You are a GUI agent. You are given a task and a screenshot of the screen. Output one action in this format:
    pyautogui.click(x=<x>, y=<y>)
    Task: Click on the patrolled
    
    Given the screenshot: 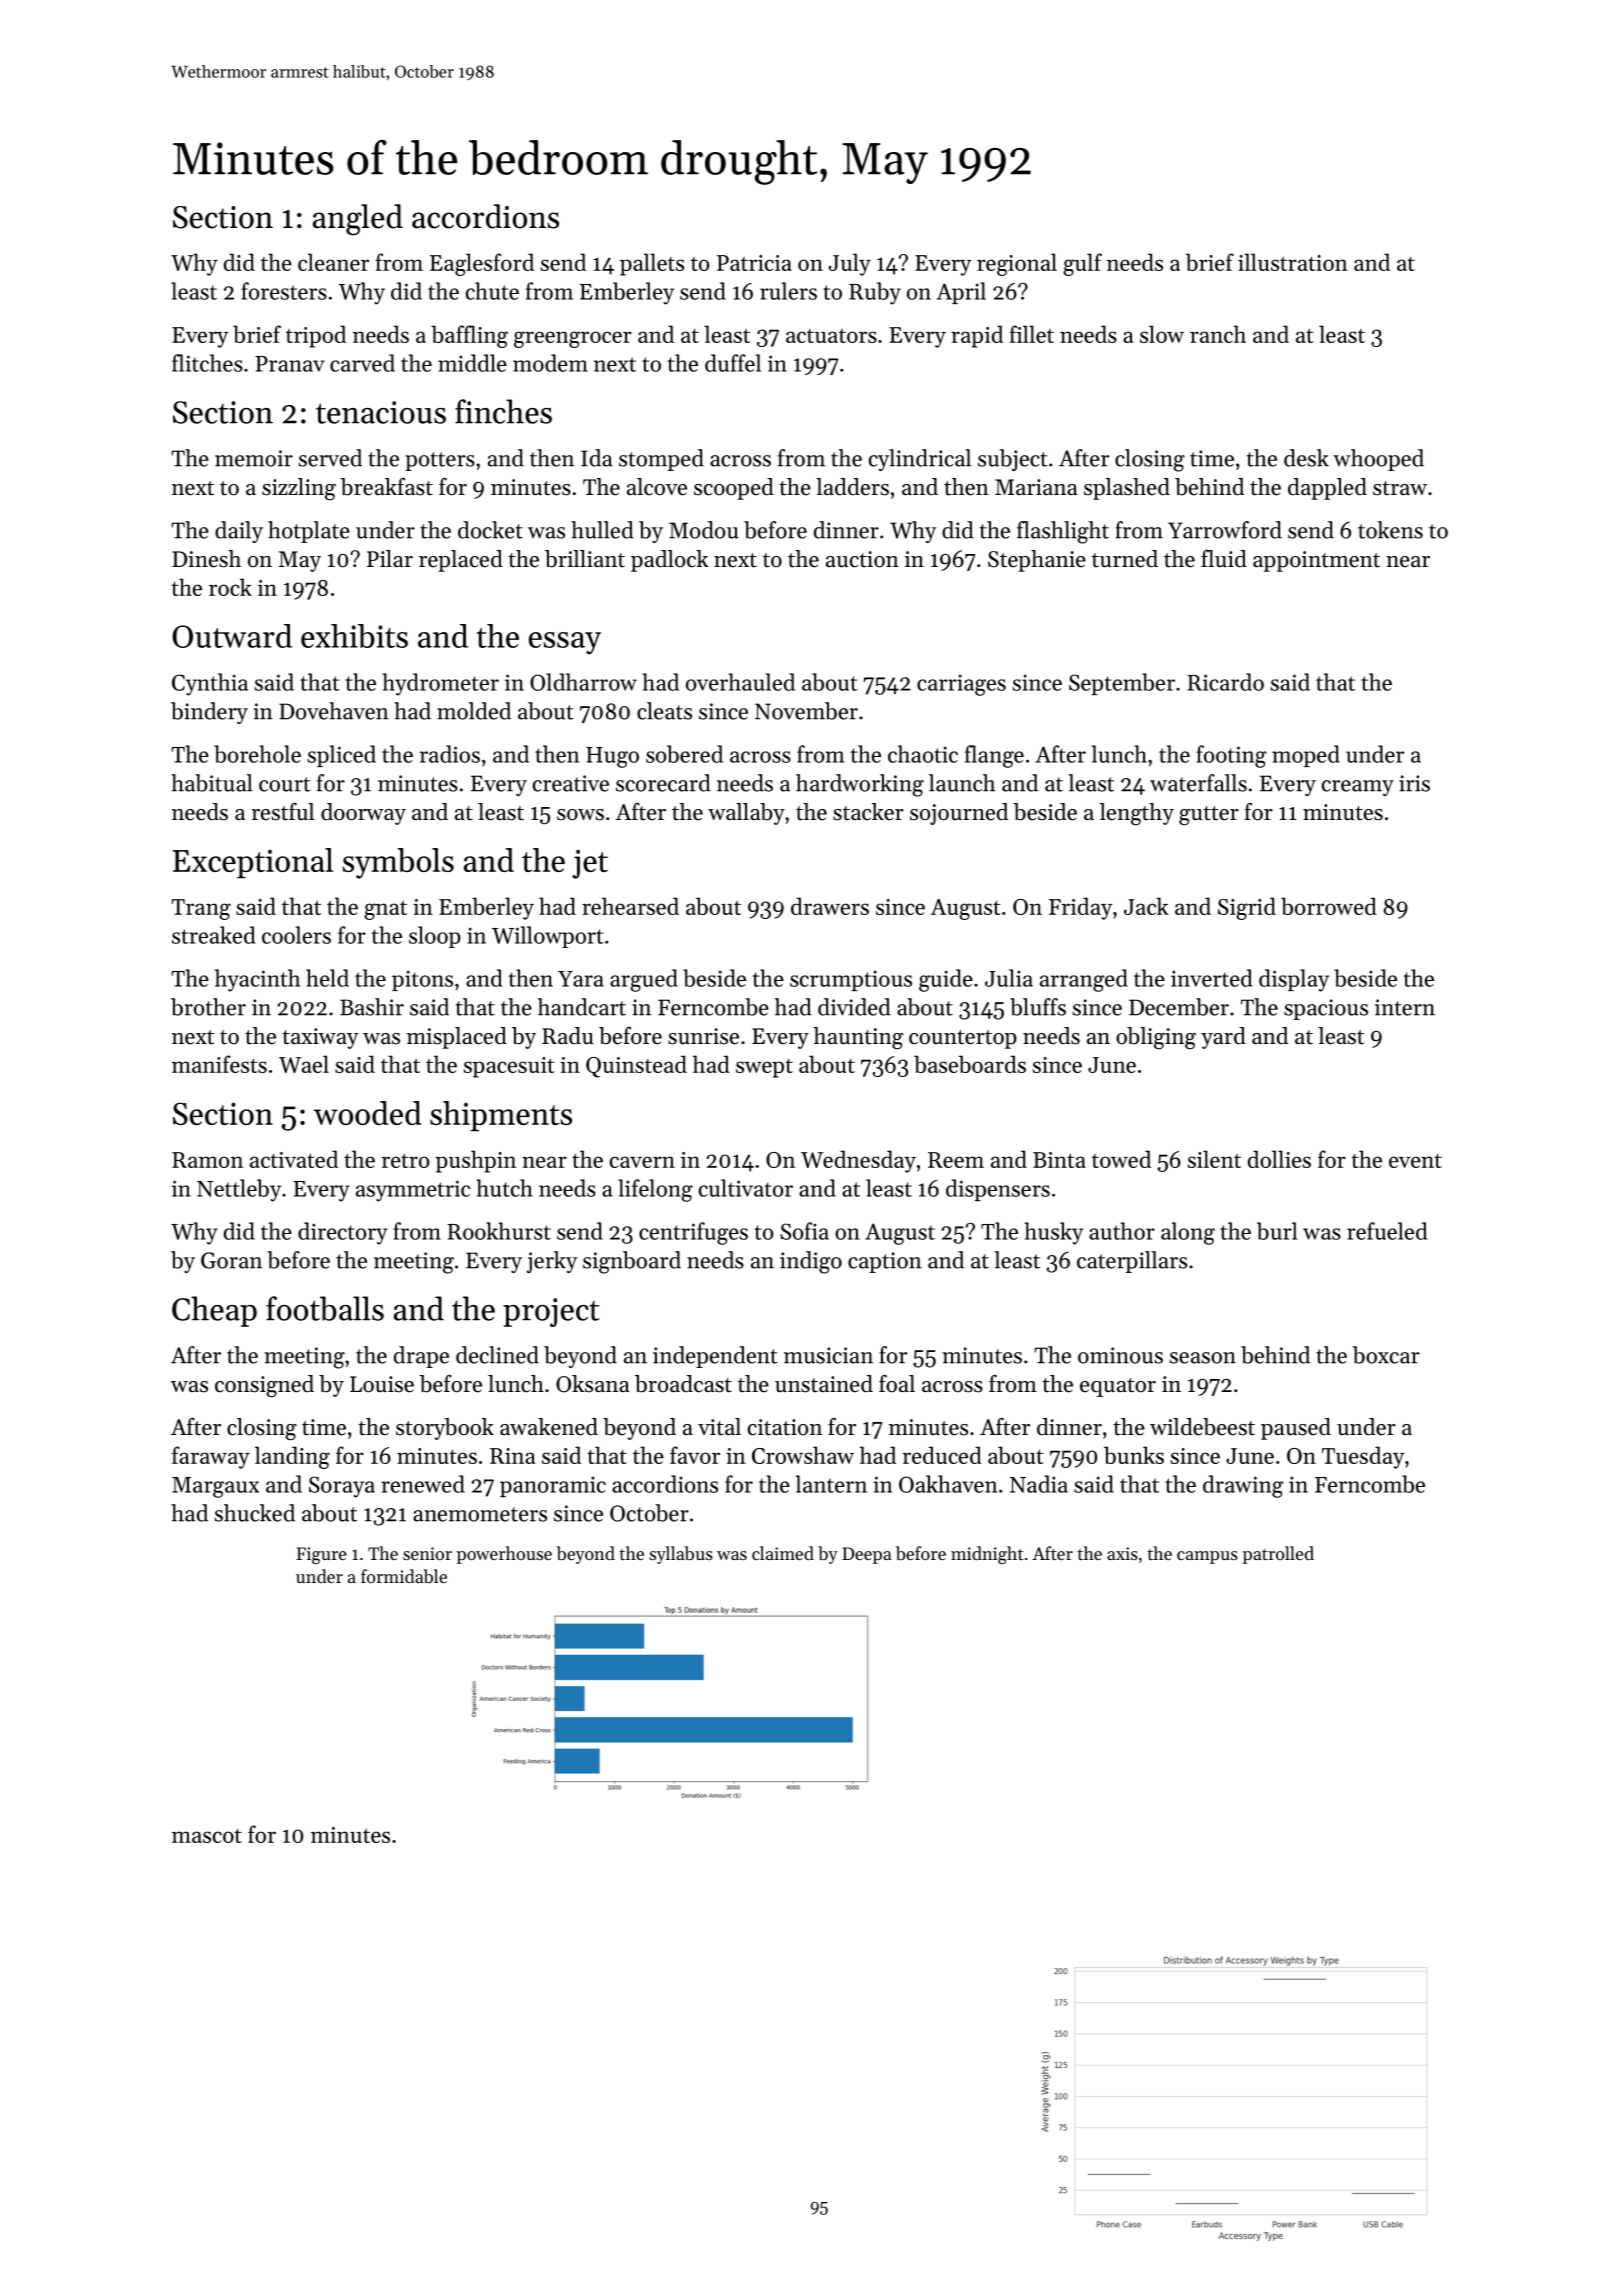 What is the action you would take?
    pyautogui.click(x=1278, y=1555)
